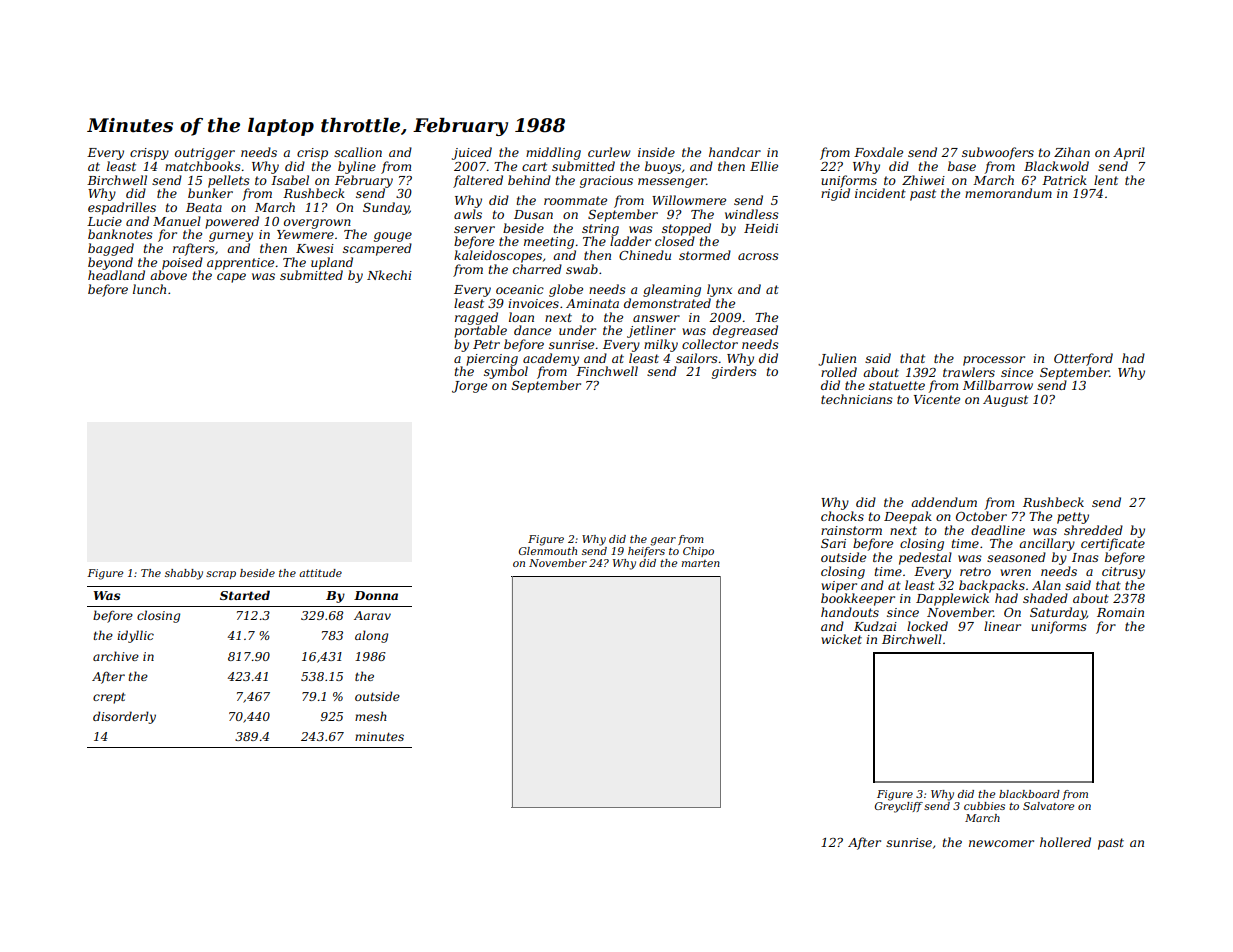 Image resolution: width=1233 pixels, height=952 pixels. What do you see at coordinates (1072, 152) in the image?
I see `Zihan` at bounding box center [1072, 152].
